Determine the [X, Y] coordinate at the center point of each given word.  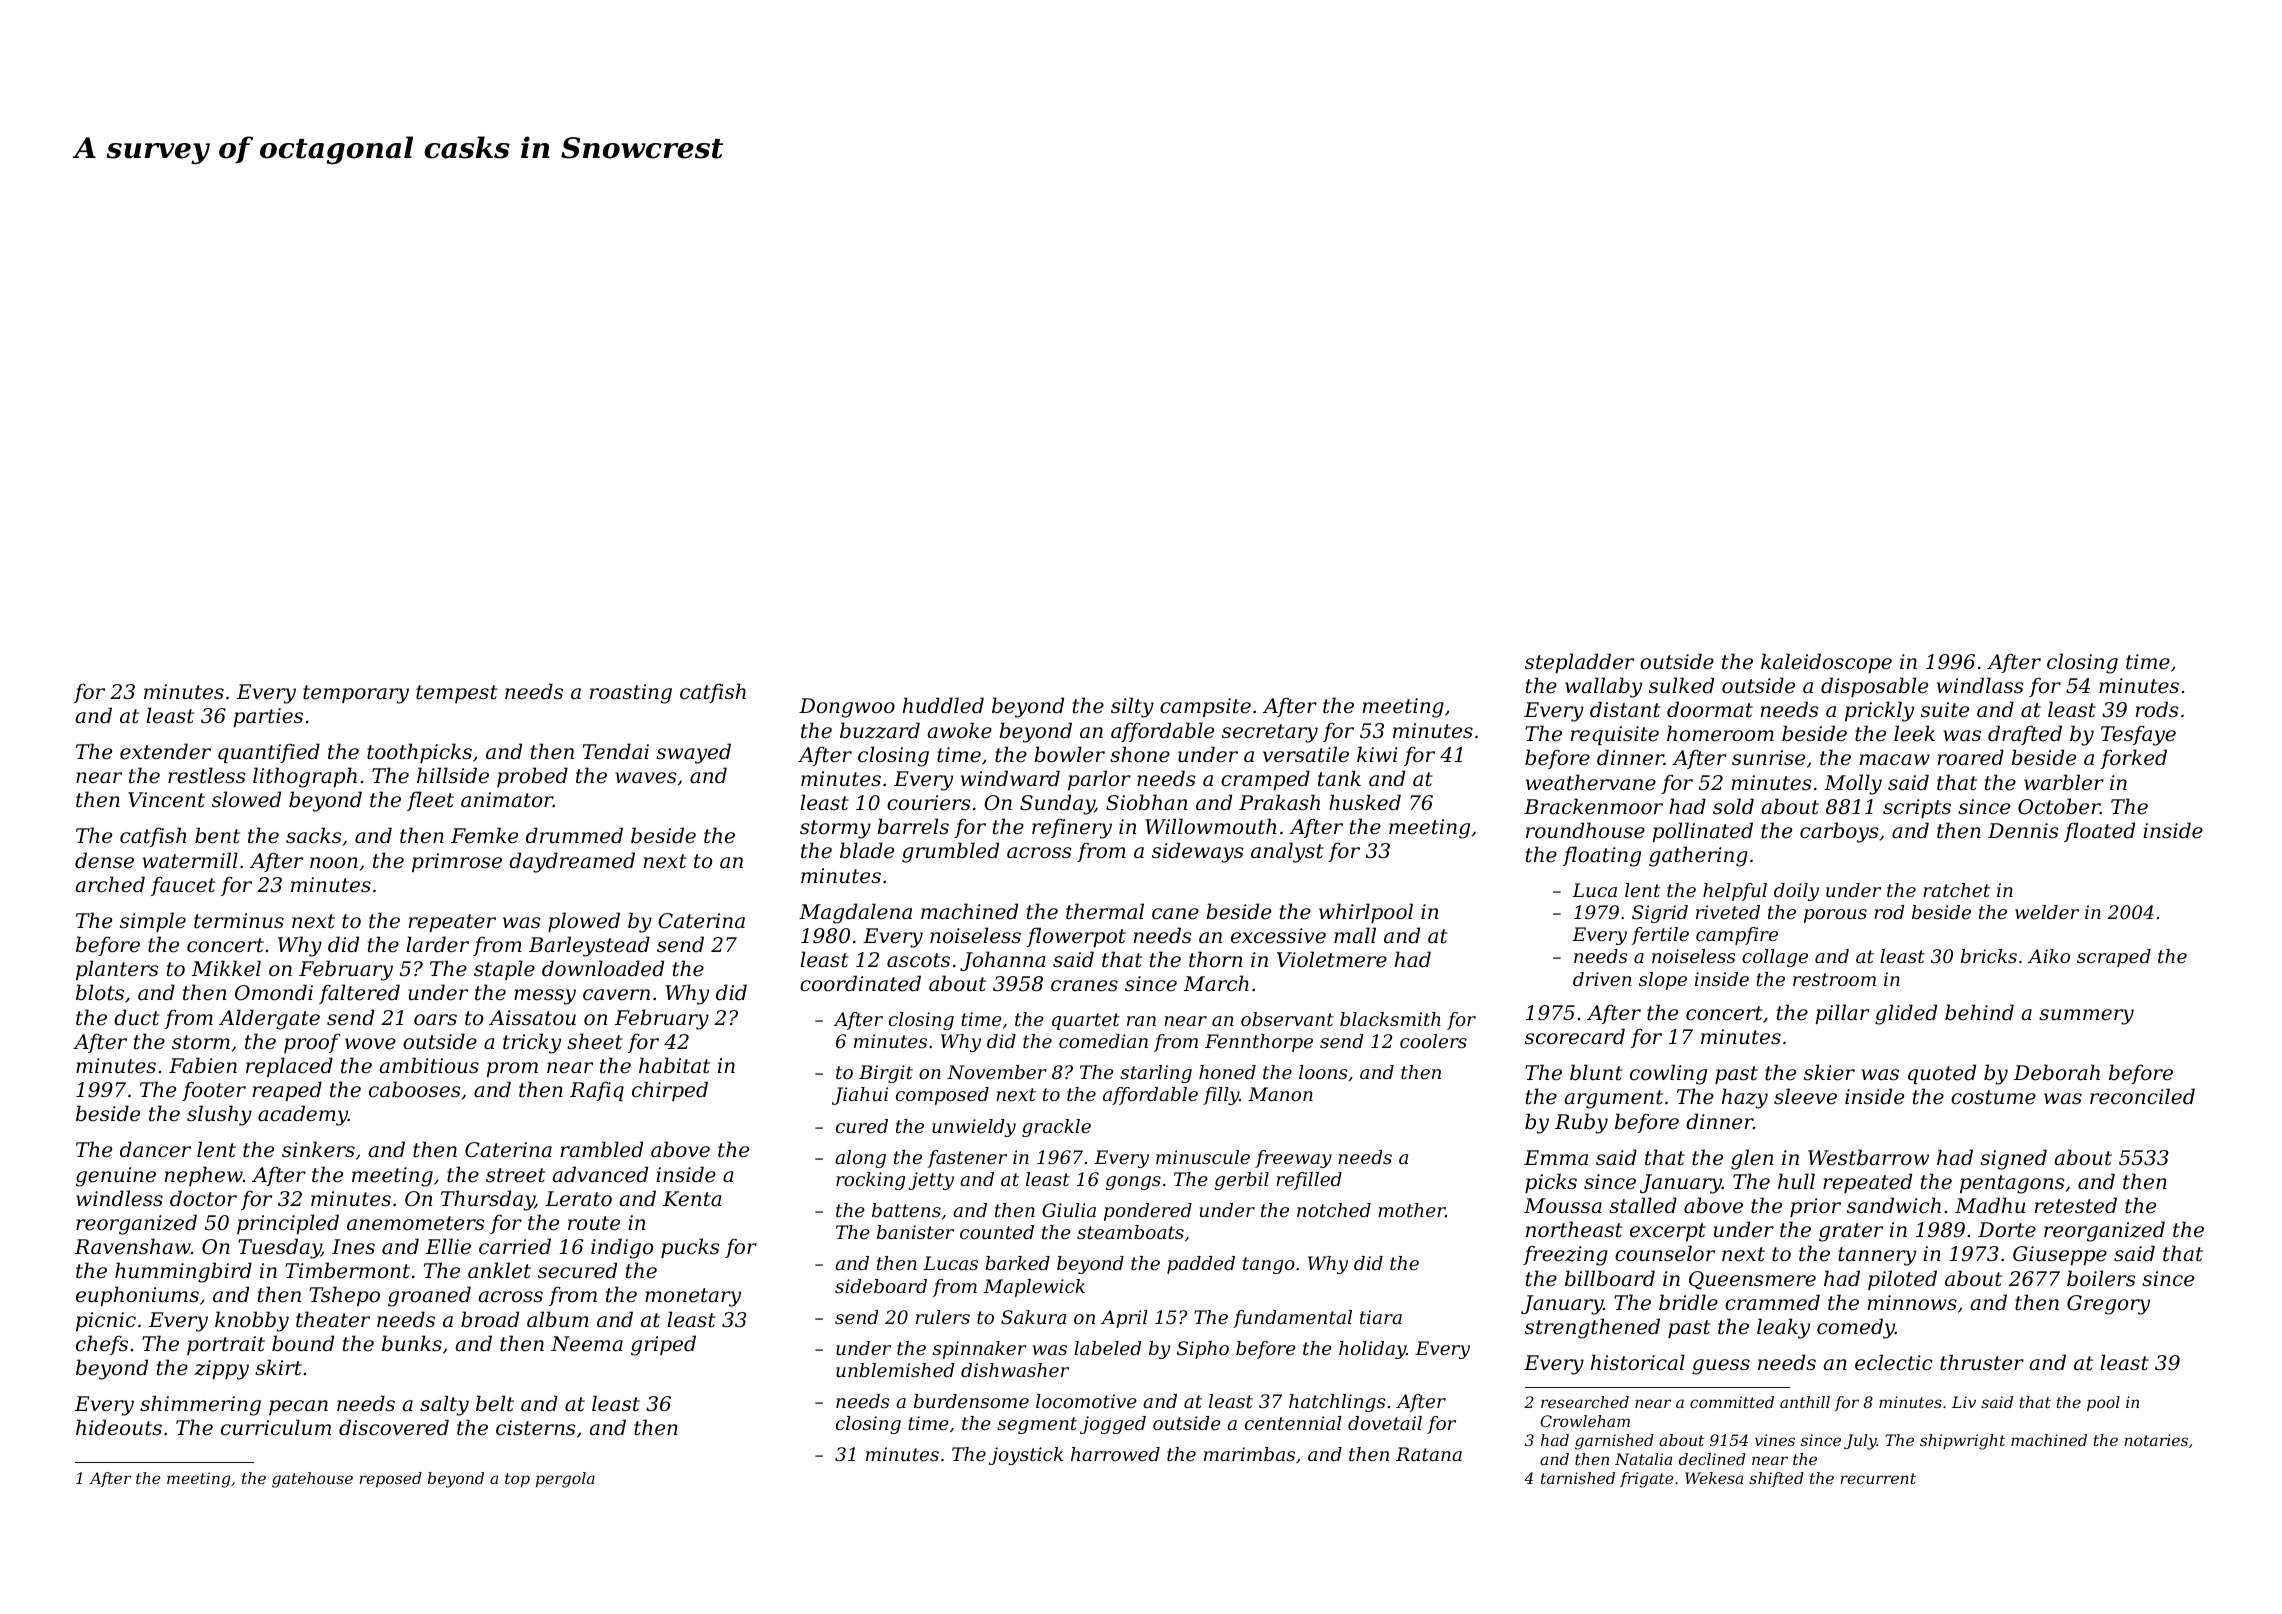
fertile [1660, 936]
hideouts [119, 1427]
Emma [1556, 1158]
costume [1993, 1097]
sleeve [1805, 1096]
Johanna [1002, 961]
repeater [452, 923]
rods [2157, 709]
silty [1132, 707]
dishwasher [1015, 1370]
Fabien [203, 1065]
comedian [1103, 1041]
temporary [356, 694]
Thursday [488, 1200]
